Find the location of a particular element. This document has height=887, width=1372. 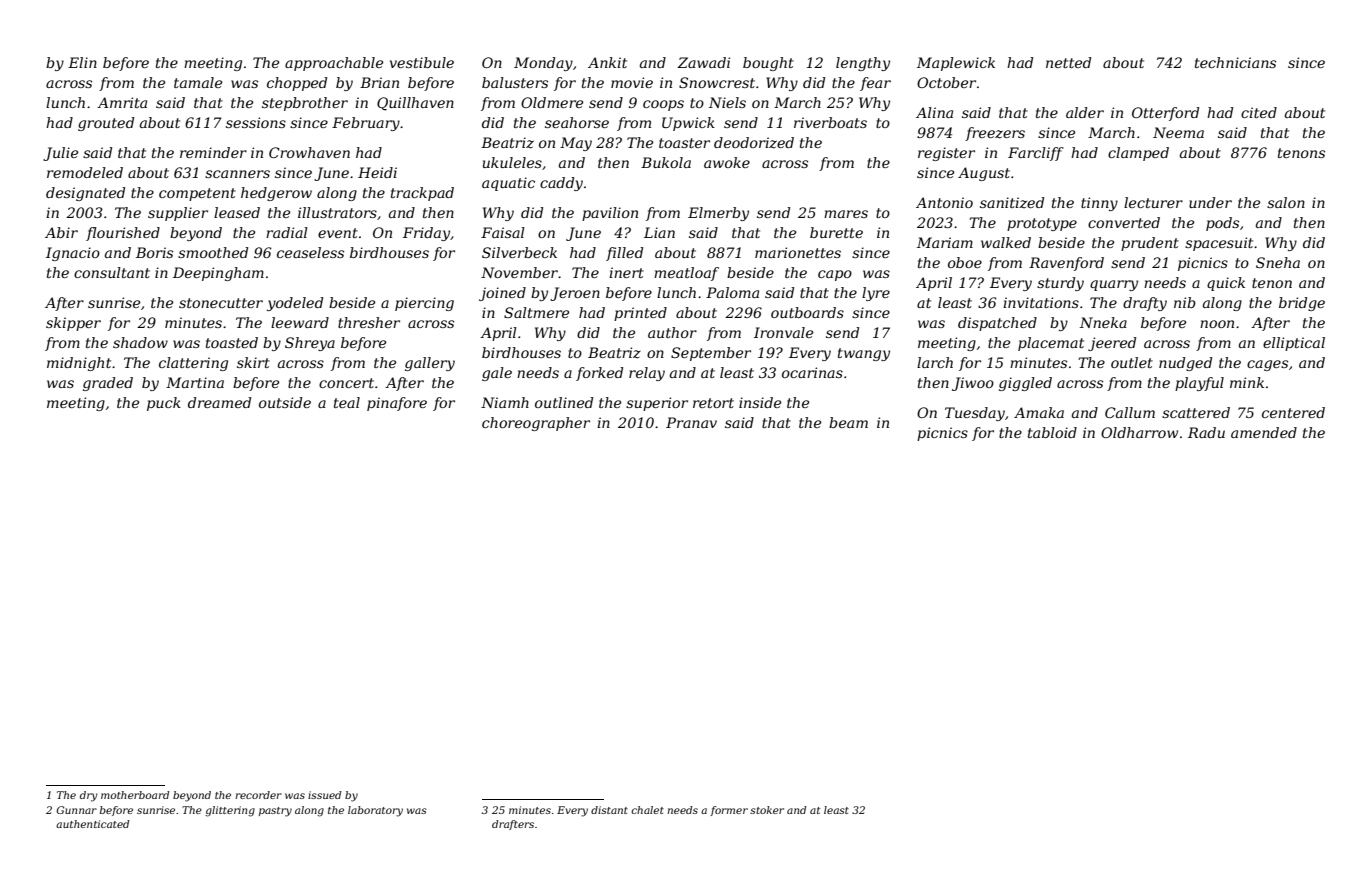

recorder is located at coordinates (258, 795).
